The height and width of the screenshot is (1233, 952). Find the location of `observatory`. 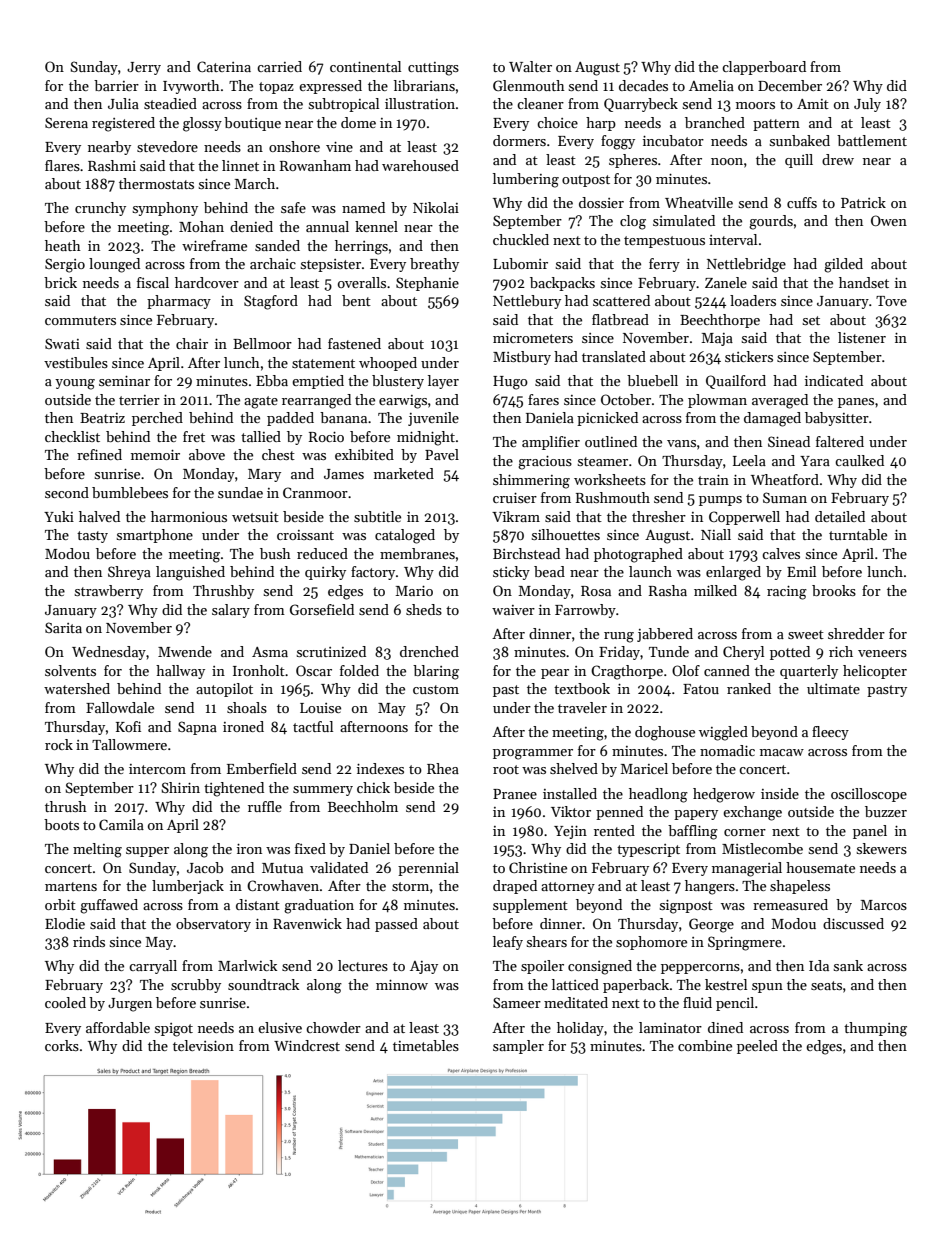

observatory is located at coordinates (213, 925).
